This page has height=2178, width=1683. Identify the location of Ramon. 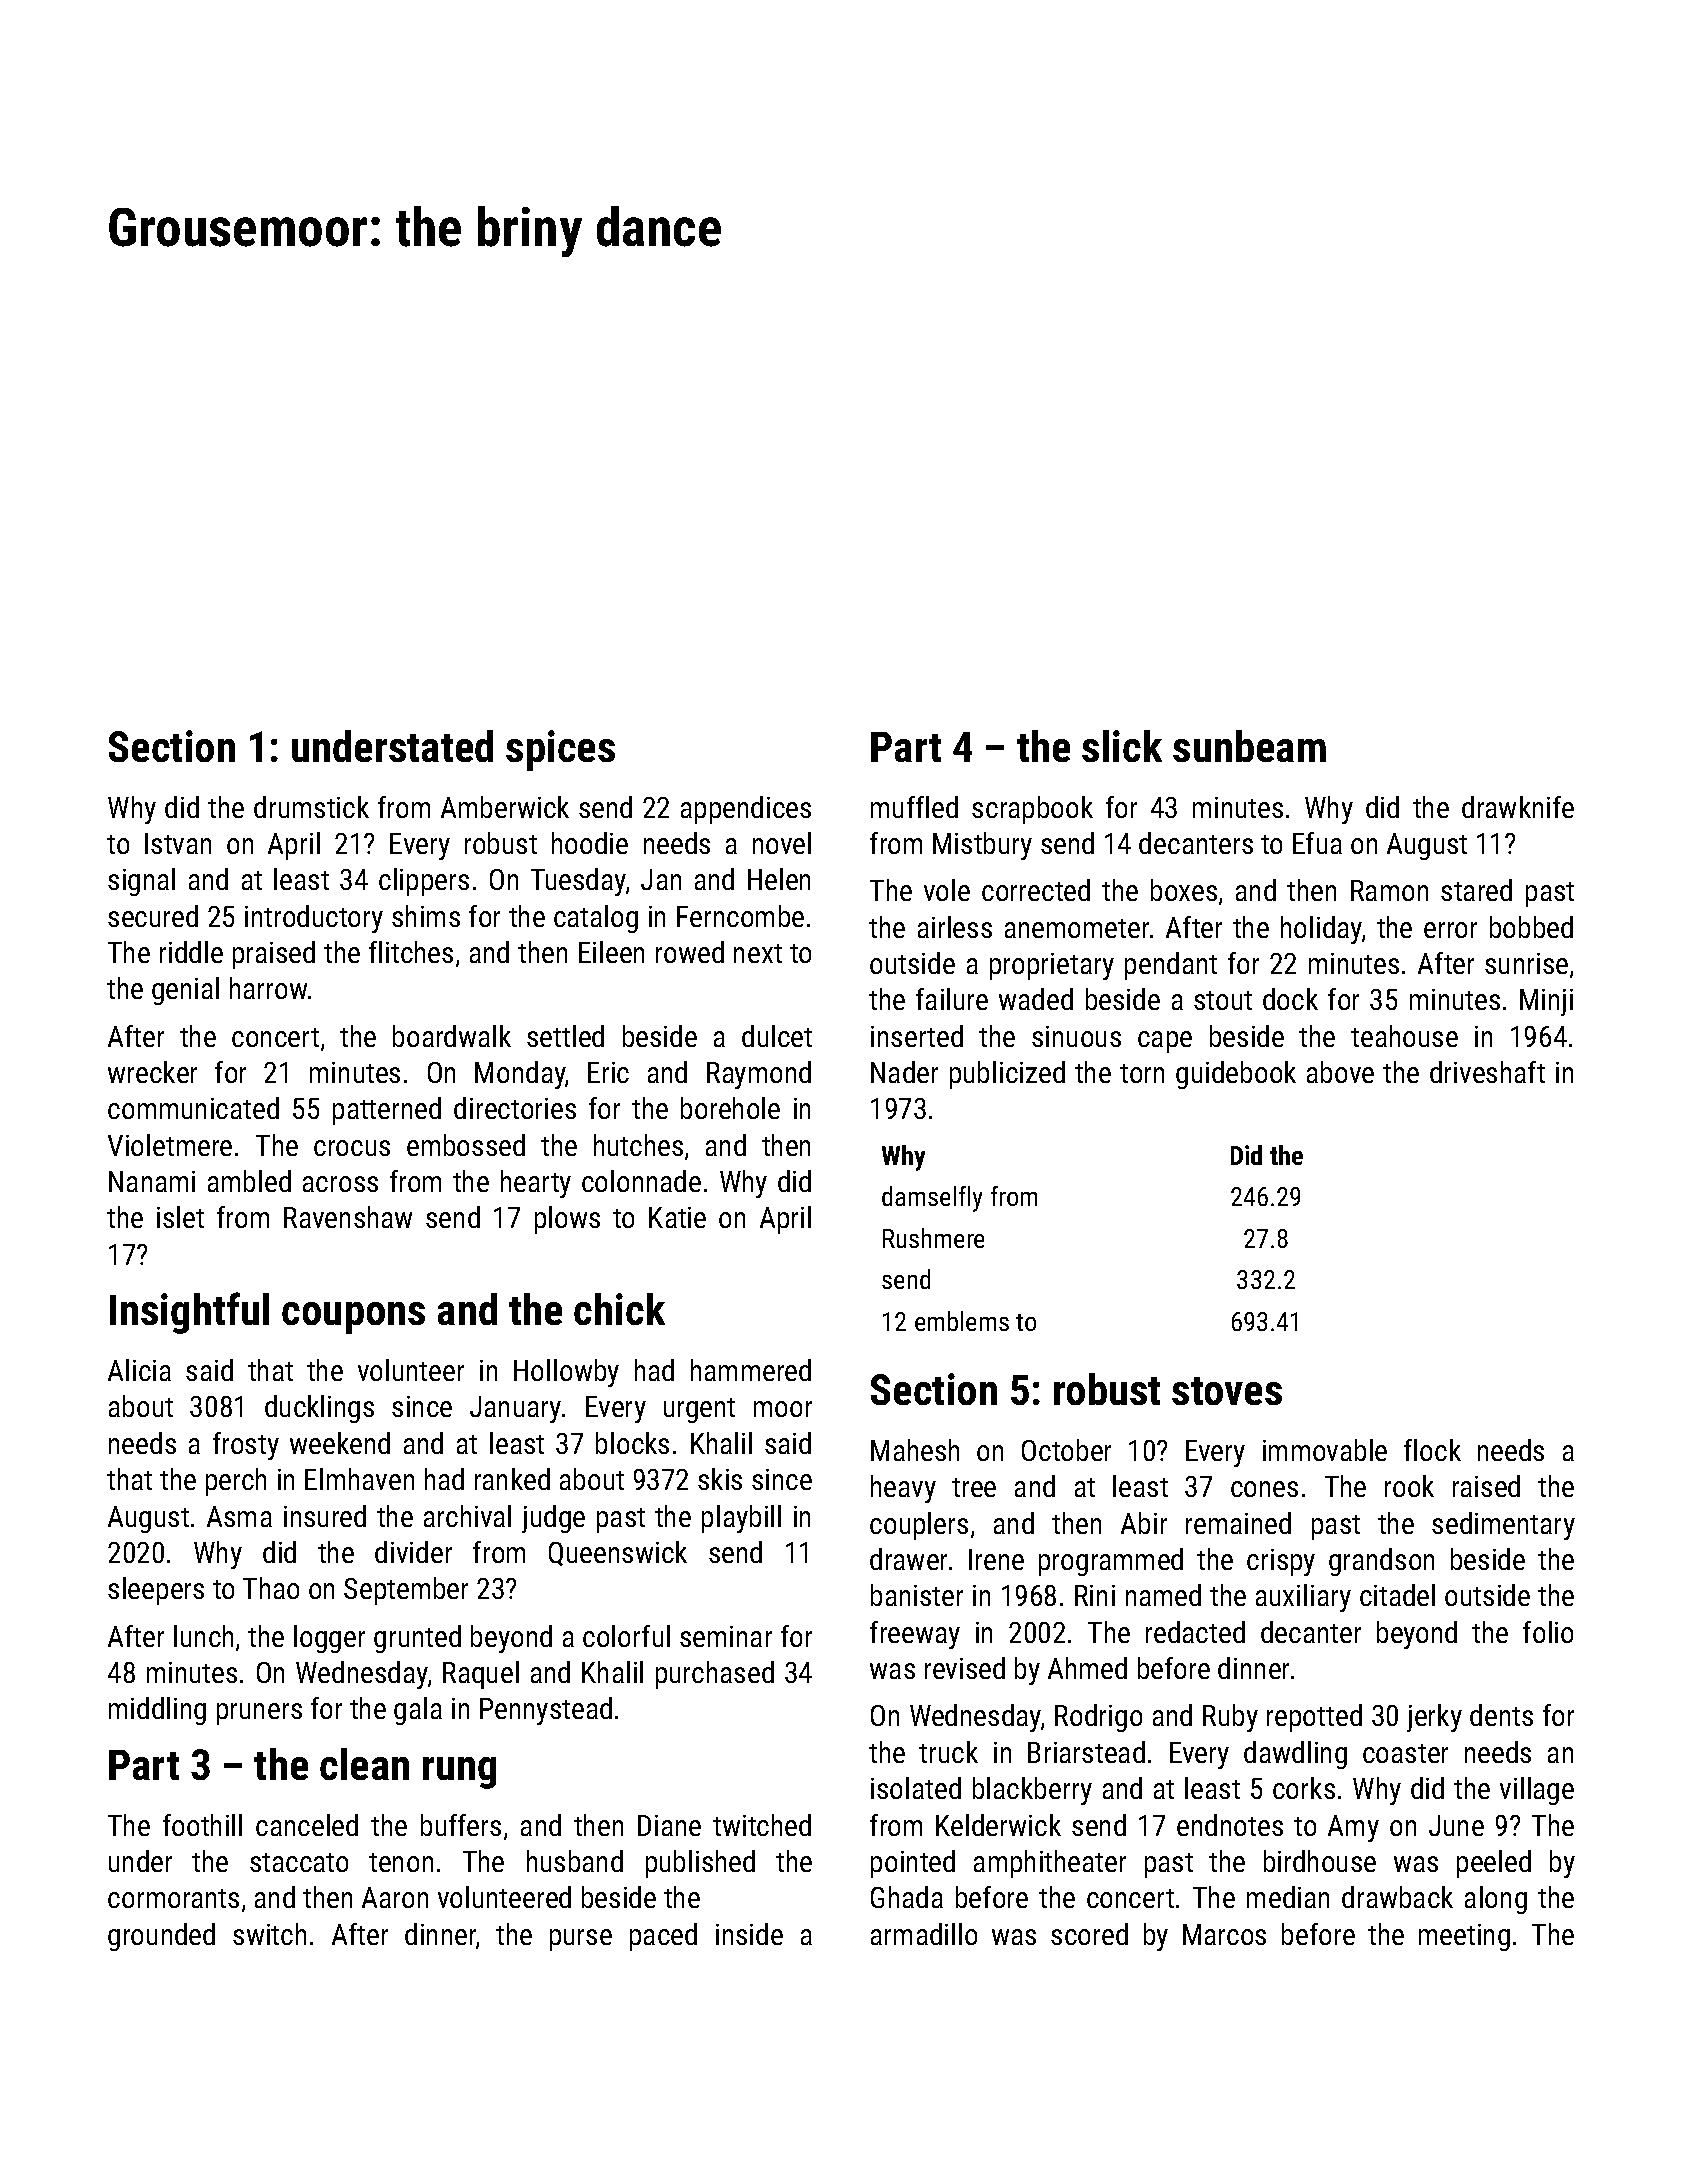
(1389, 890).
